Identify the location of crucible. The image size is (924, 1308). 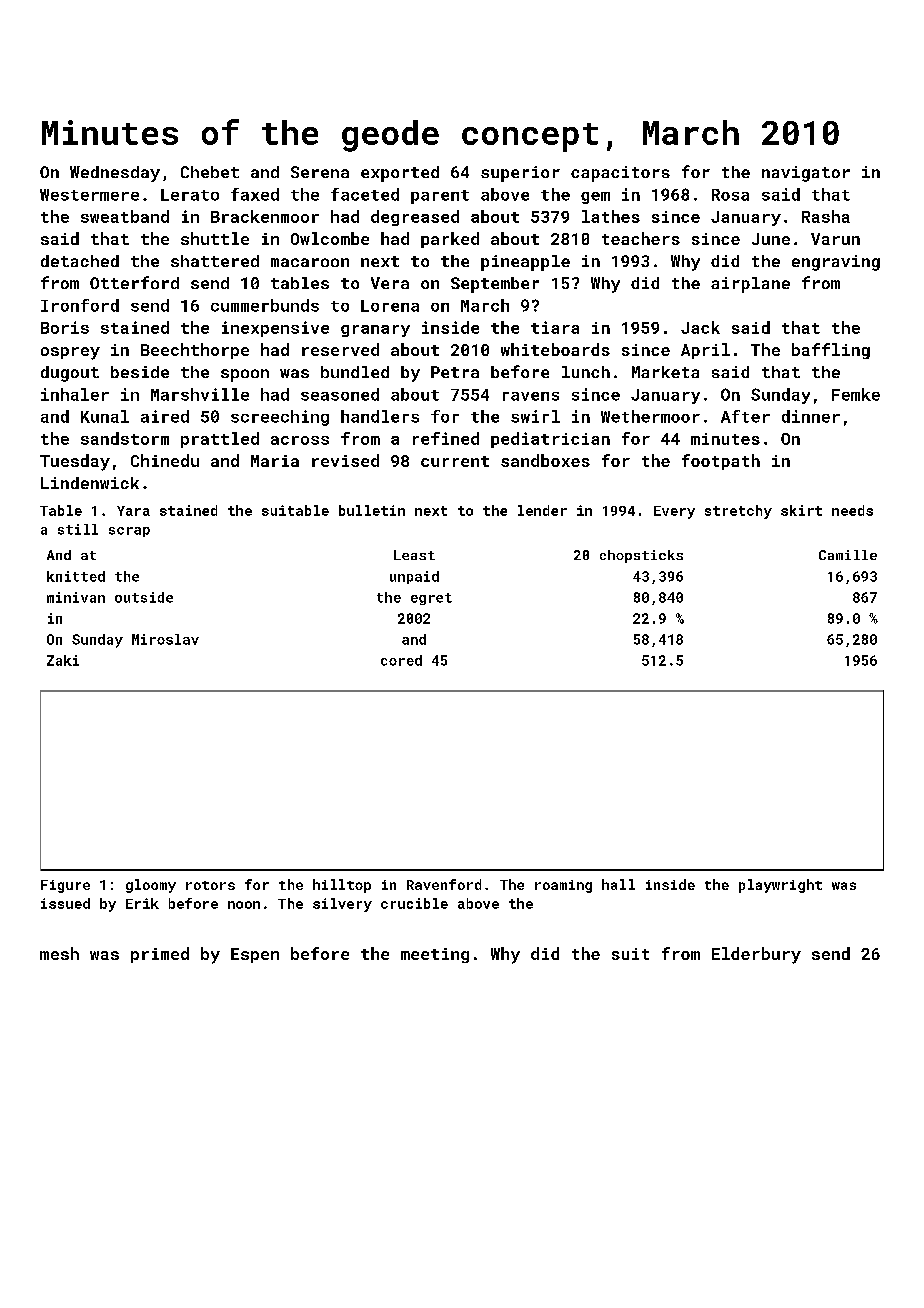
(414, 903).
